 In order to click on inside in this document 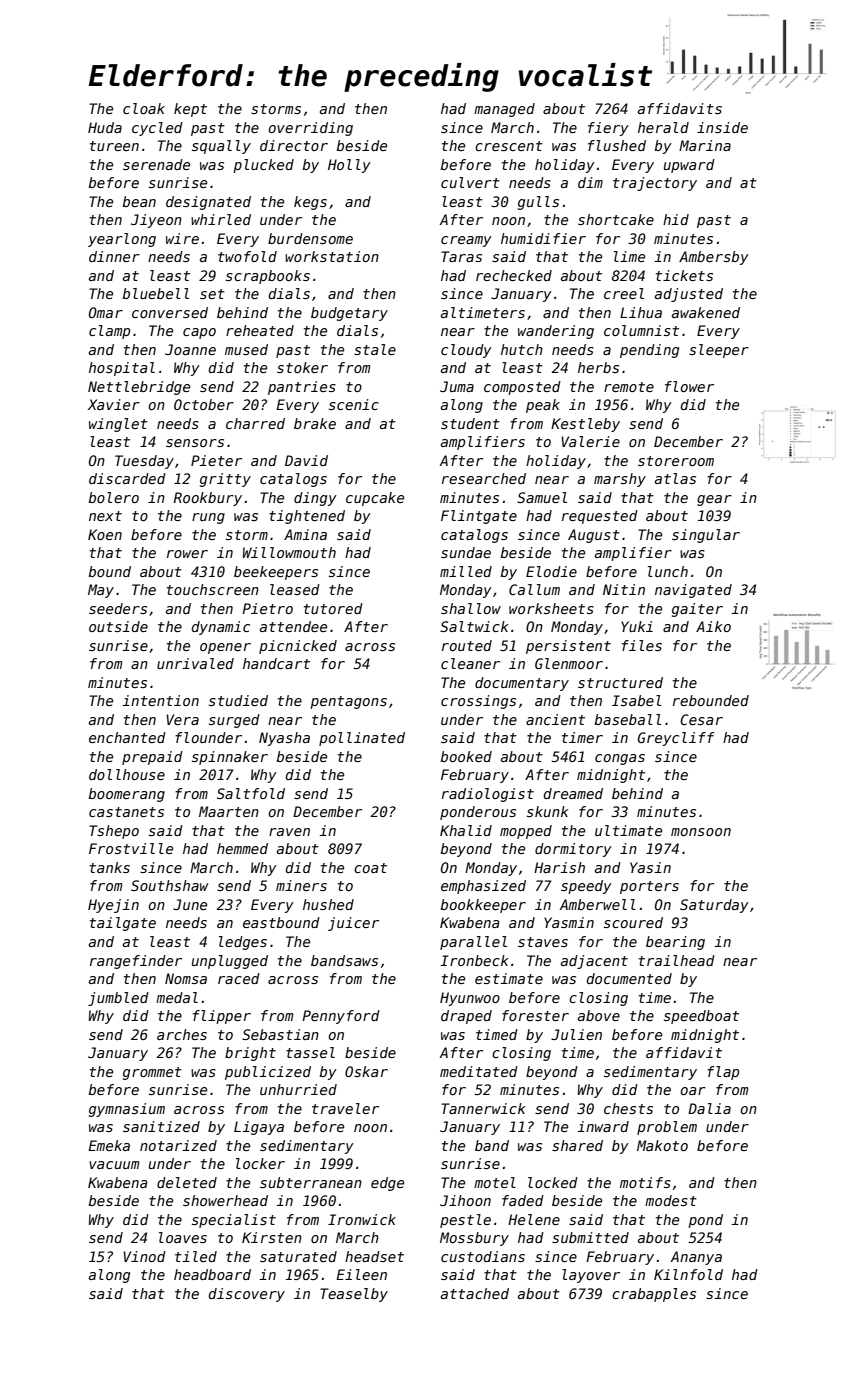, I will do `click(722, 127)`.
